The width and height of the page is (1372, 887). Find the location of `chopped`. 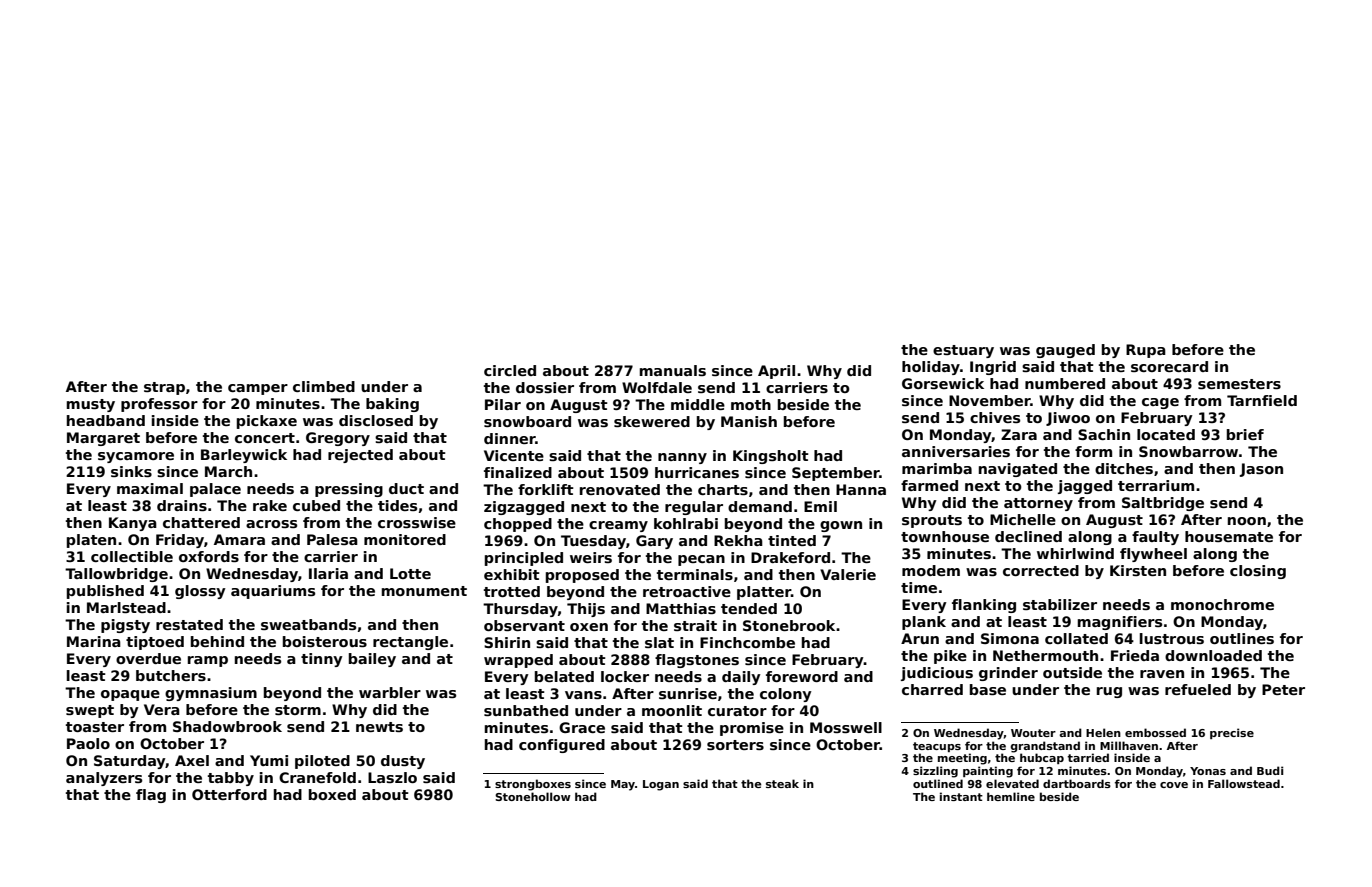

chopped is located at coordinates (518, 525).
